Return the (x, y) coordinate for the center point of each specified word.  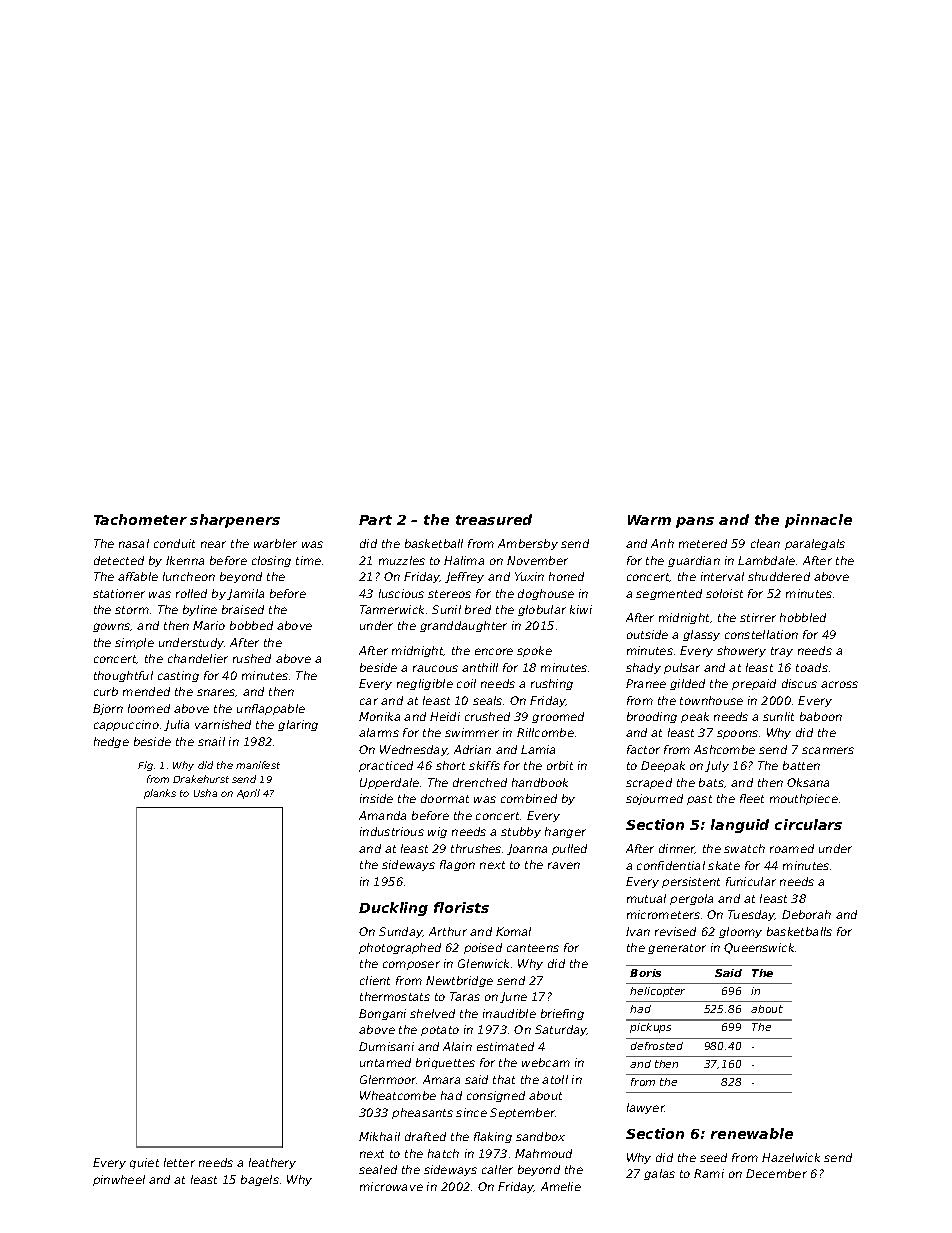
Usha (205, 793)
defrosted (657, 1046)
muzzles (402, 560)
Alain (457, 1046)
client (375, 980)
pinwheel (119, 1180)
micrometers (663, 914)
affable (138, 576)
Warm (649, 520)
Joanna (527, 849)
